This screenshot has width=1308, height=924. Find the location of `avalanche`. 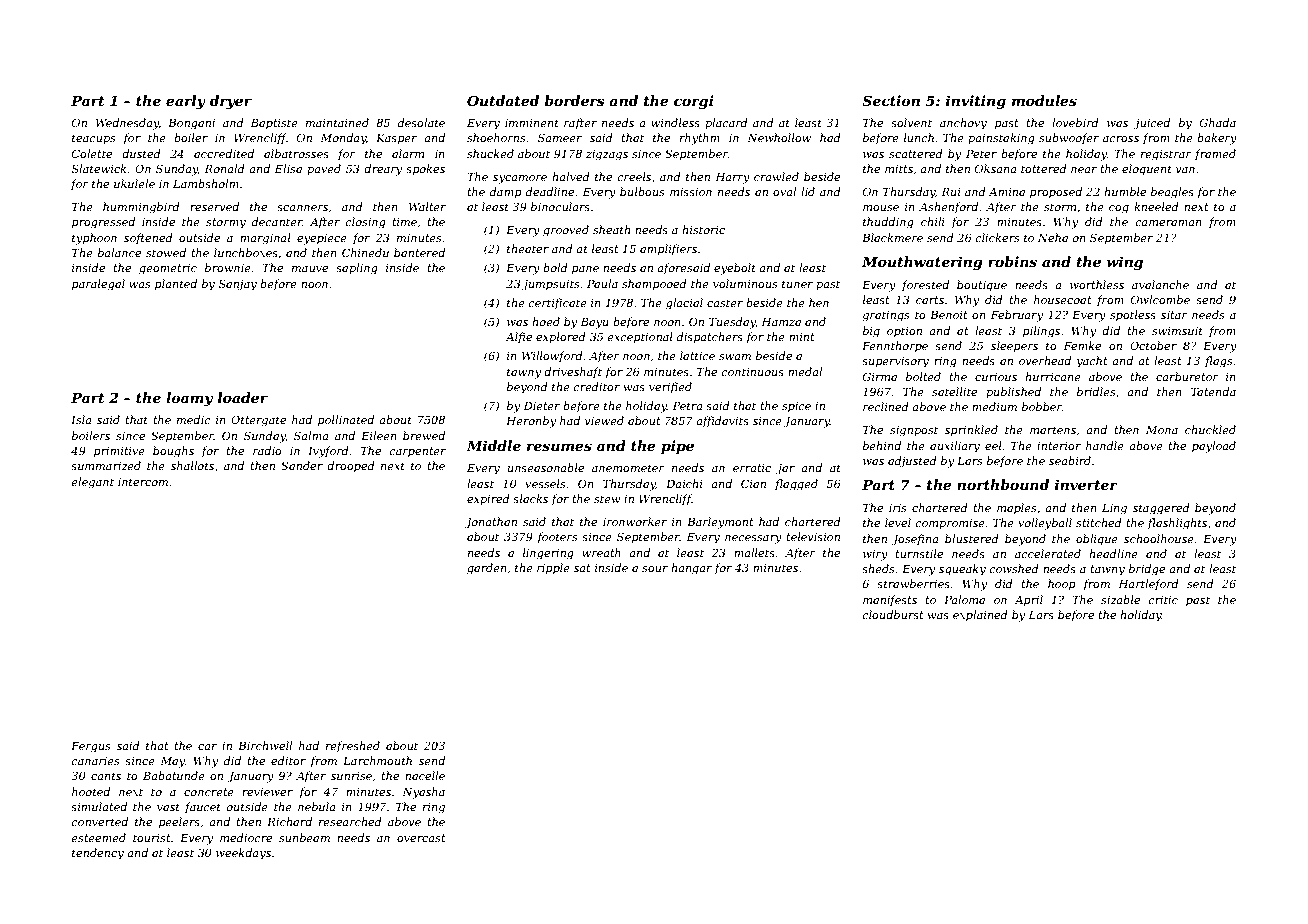

avalanche is located at coordinates (1160, 284).
